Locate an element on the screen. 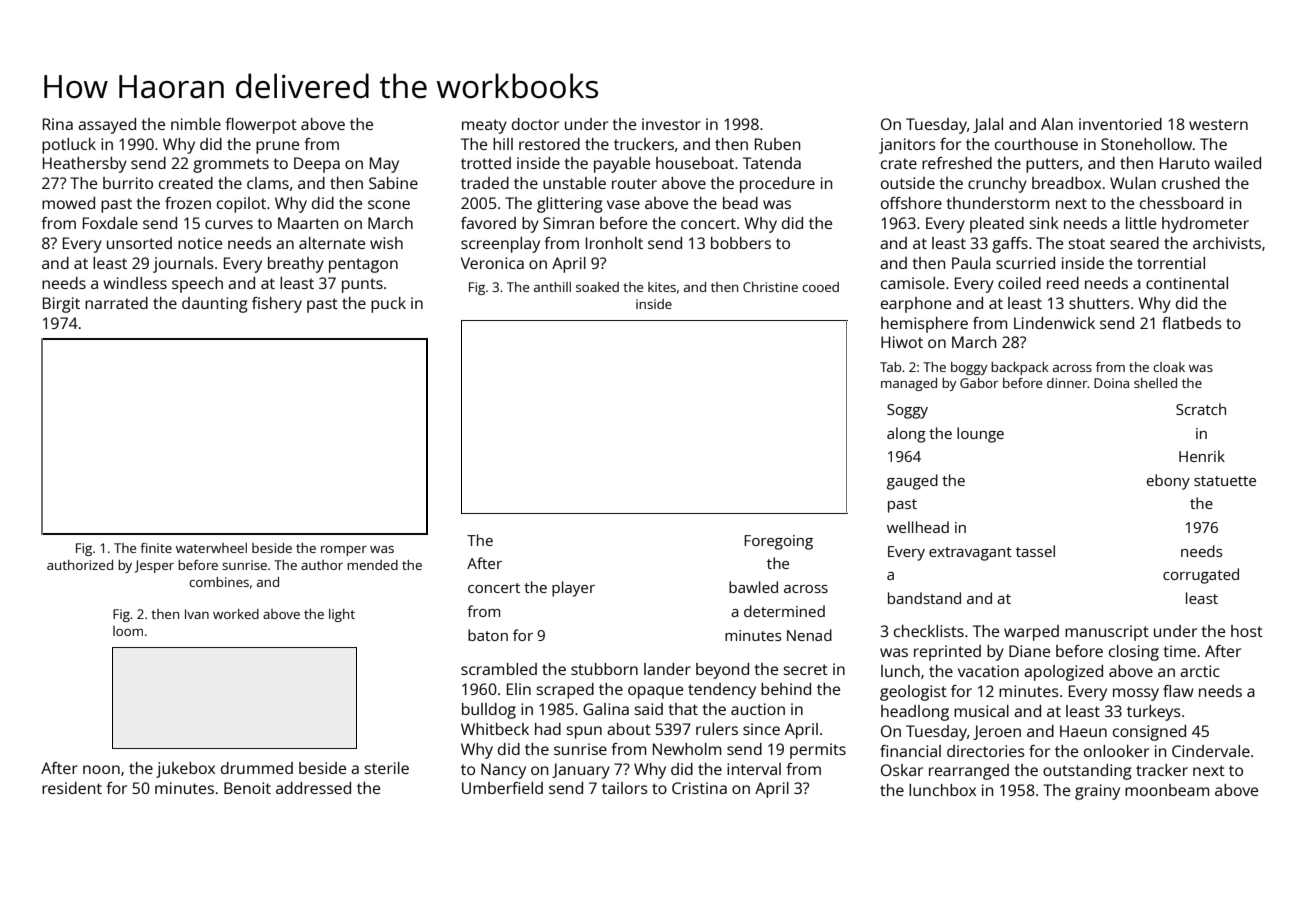 The image size is (1308, 924). loom is located at coordinates (128, 631).
